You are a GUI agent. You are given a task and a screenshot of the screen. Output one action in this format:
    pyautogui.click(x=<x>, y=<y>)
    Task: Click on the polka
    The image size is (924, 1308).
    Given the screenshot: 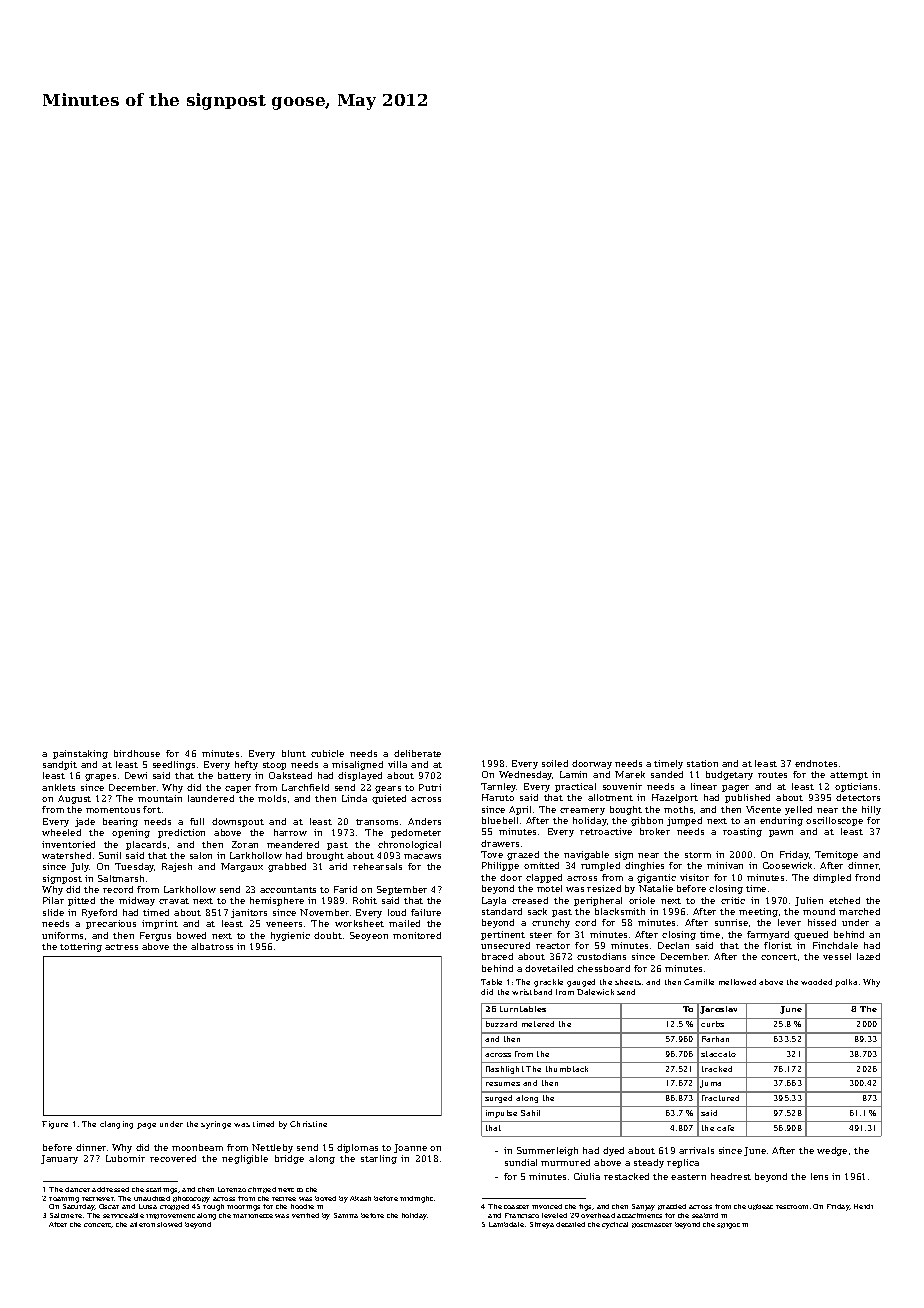 What is the action you would take?
    pyautogui.click(x=846, y=983)
